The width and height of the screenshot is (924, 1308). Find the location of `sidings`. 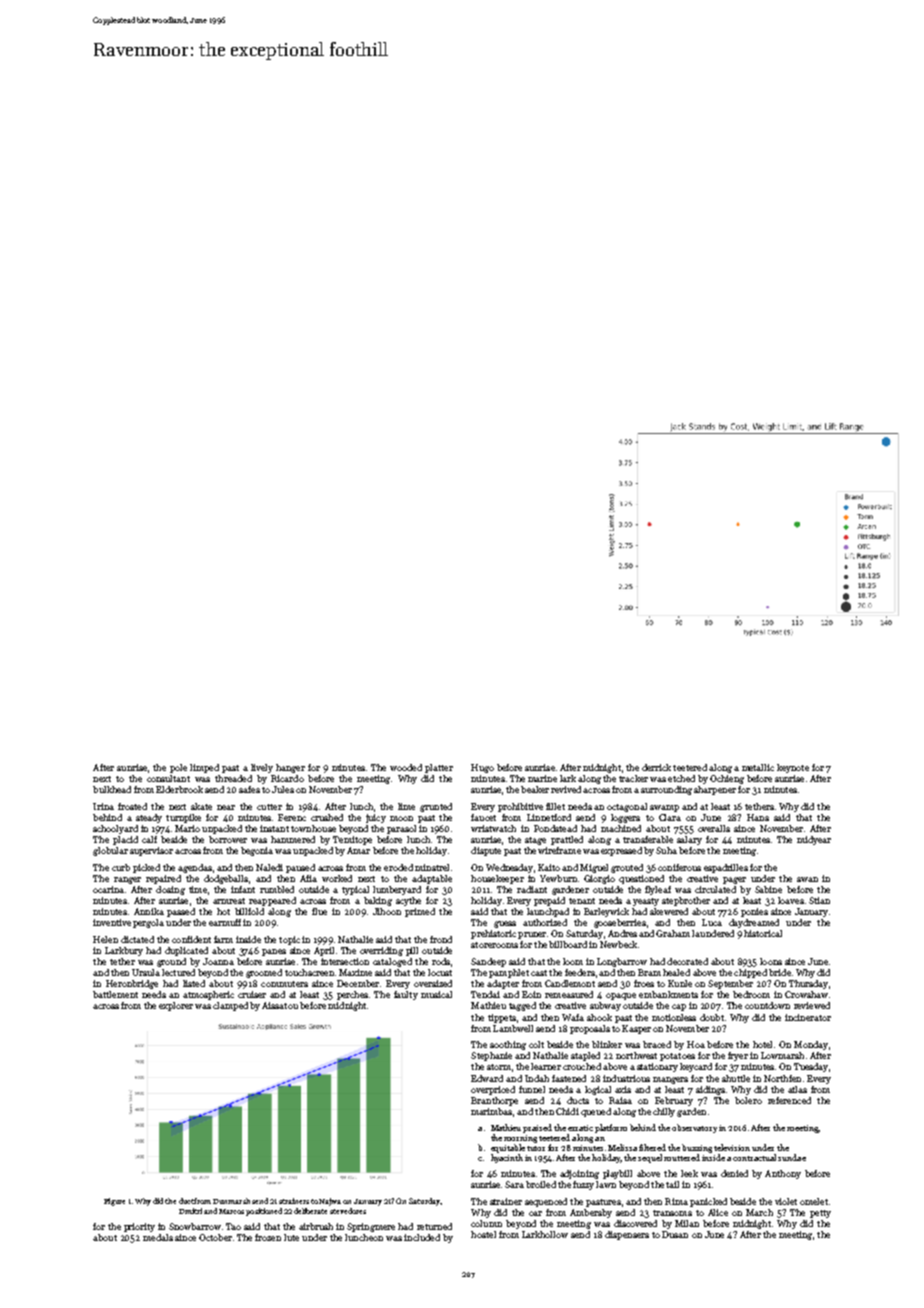

sidings is located at coordinates (710, 1090).
